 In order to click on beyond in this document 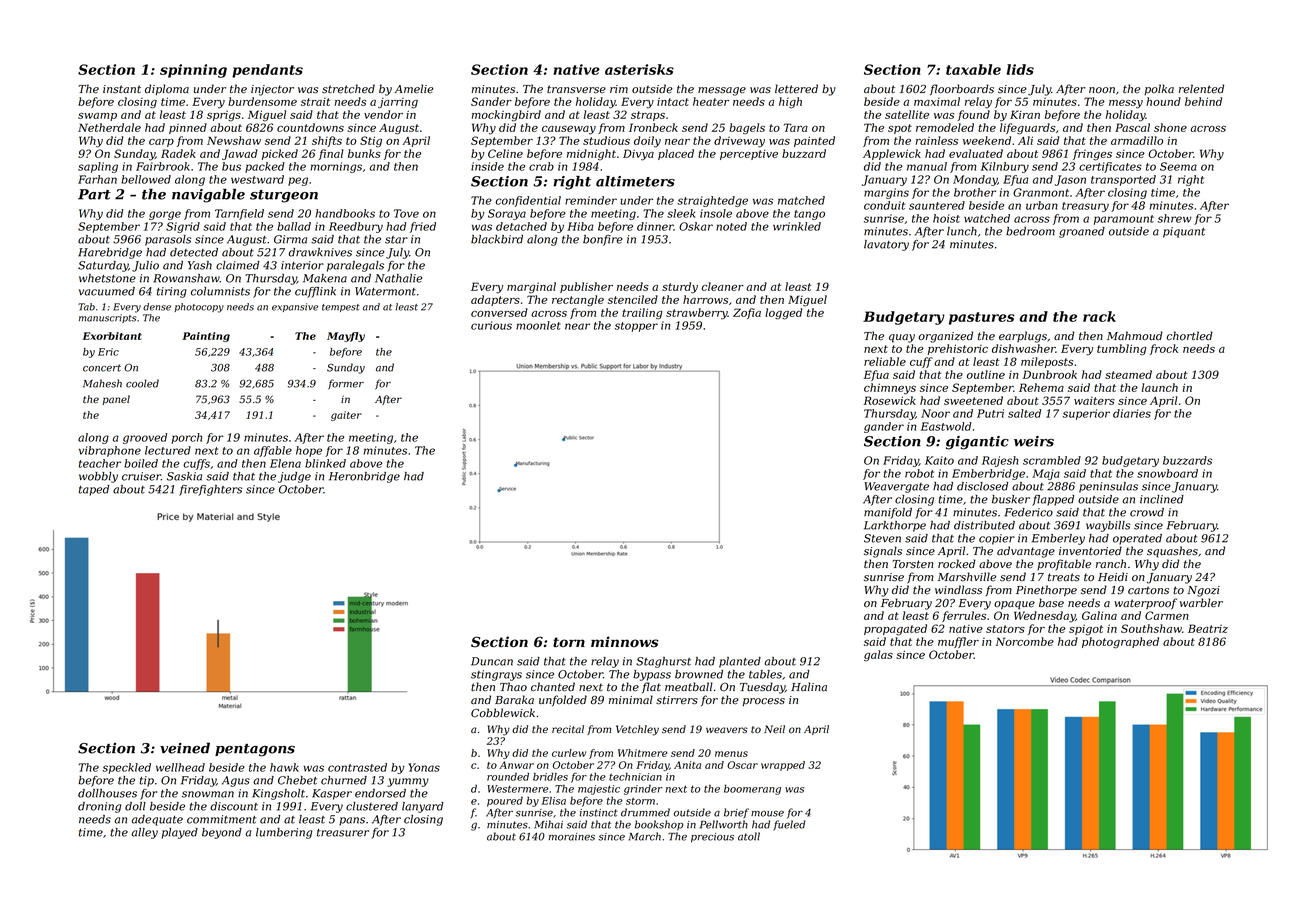, I will do `click(222, 833)`.
